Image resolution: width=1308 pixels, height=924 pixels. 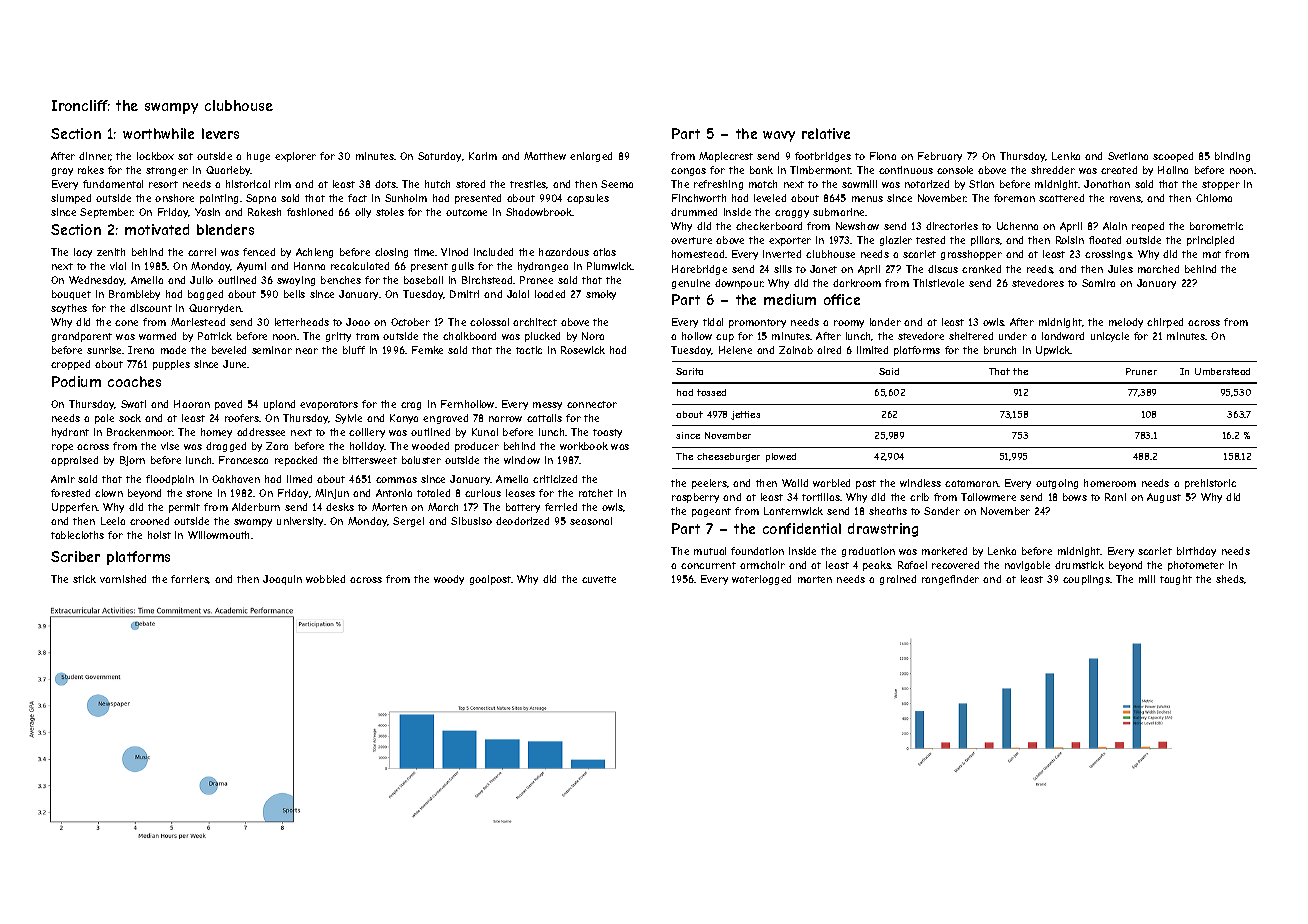 What do you see at coordinates (109, 493) in the document?
I see `clown` at bounding box center [109, 493].
